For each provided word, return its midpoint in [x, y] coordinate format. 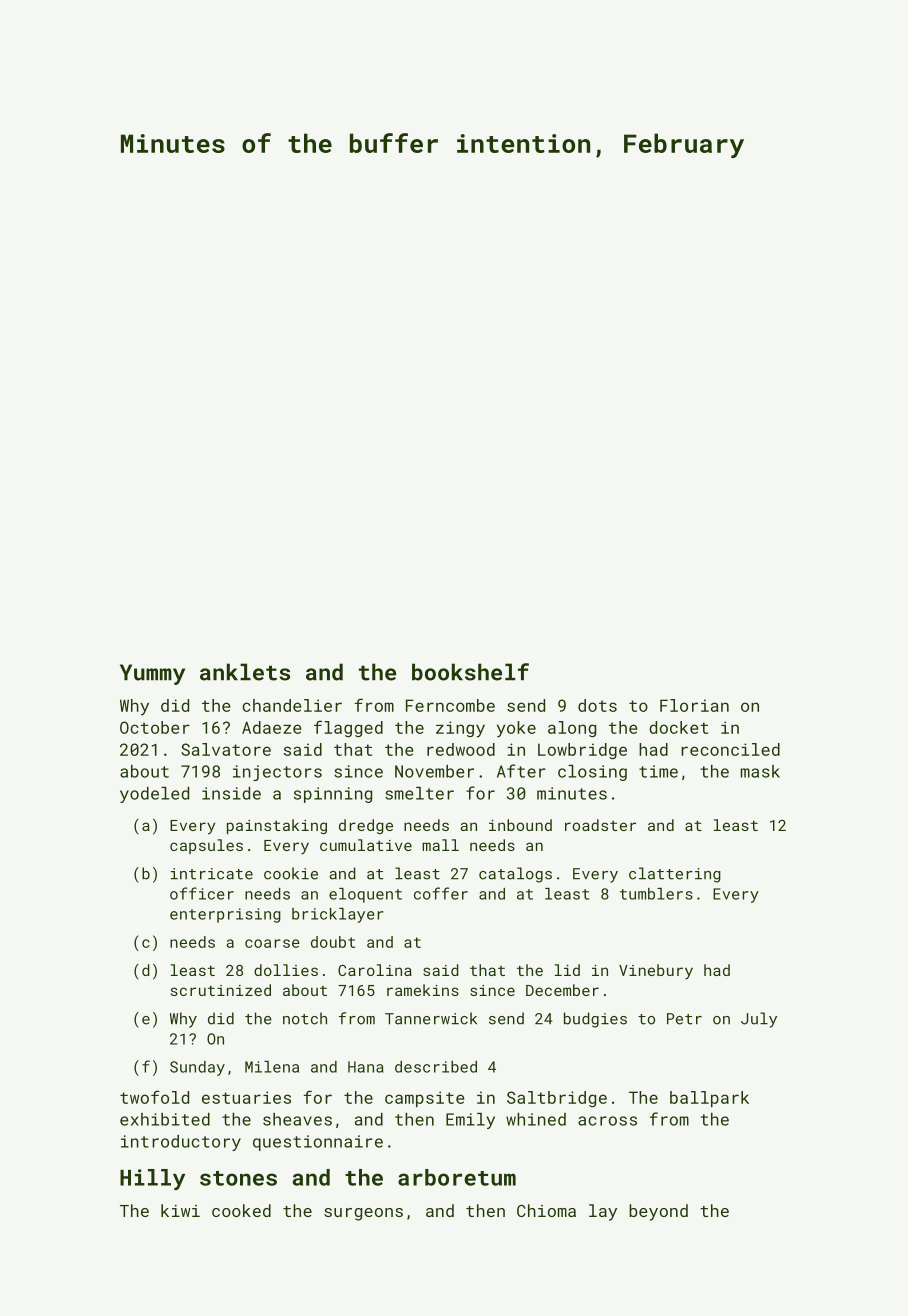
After [521, 771]
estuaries [246, 1097]
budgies [595, 1020]
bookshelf [470, 672]
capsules [206, 846]
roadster [600, 825]
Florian [694, 705]
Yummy [152, 674]
